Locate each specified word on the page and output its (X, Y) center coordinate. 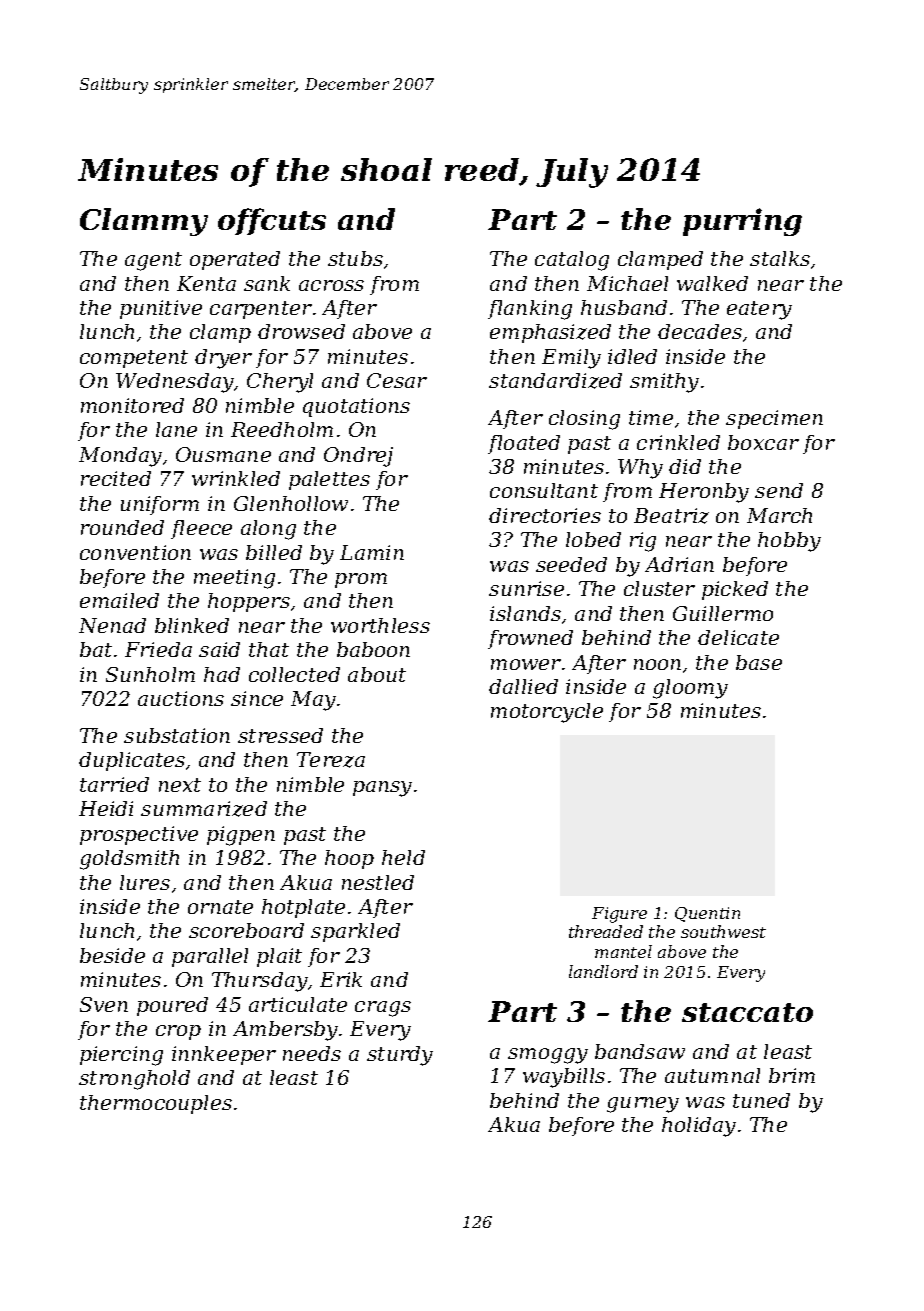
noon (657, 664)
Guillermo (723, 613)
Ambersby (285, 1031)
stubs (355, 258)
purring (742, 222)
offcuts (272, 221)
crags (383, 1009)
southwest (723, 931)
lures (145, 882)
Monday (120, 457)
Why (640, 469)
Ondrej (358, 457)
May (313, 701)
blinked (192, 625)
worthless (380, 625)
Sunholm (150, 674)
